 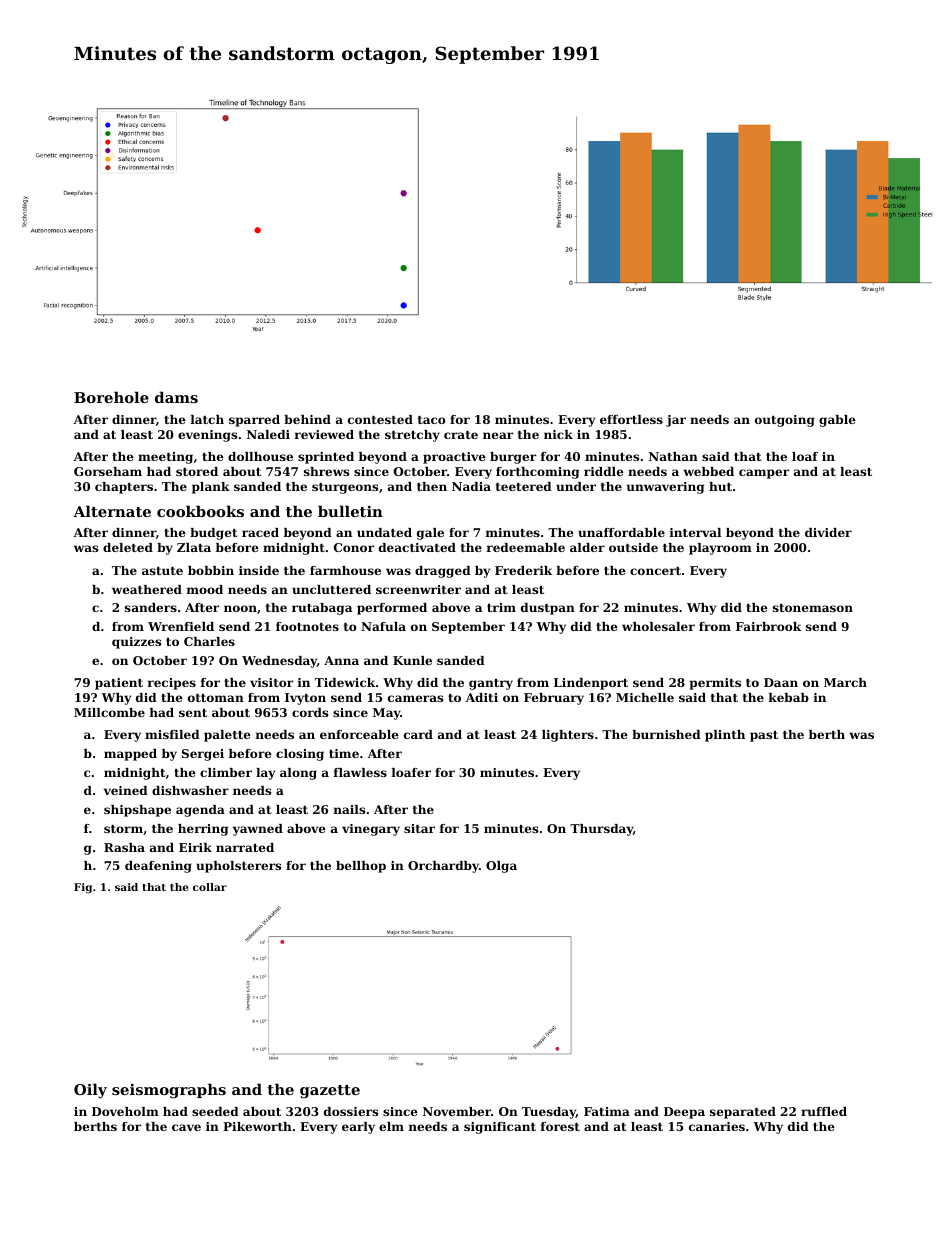 What do you see at coordinates (558, 434) in the screenshot?
I see `nick` at bounding box center [558, 434].
